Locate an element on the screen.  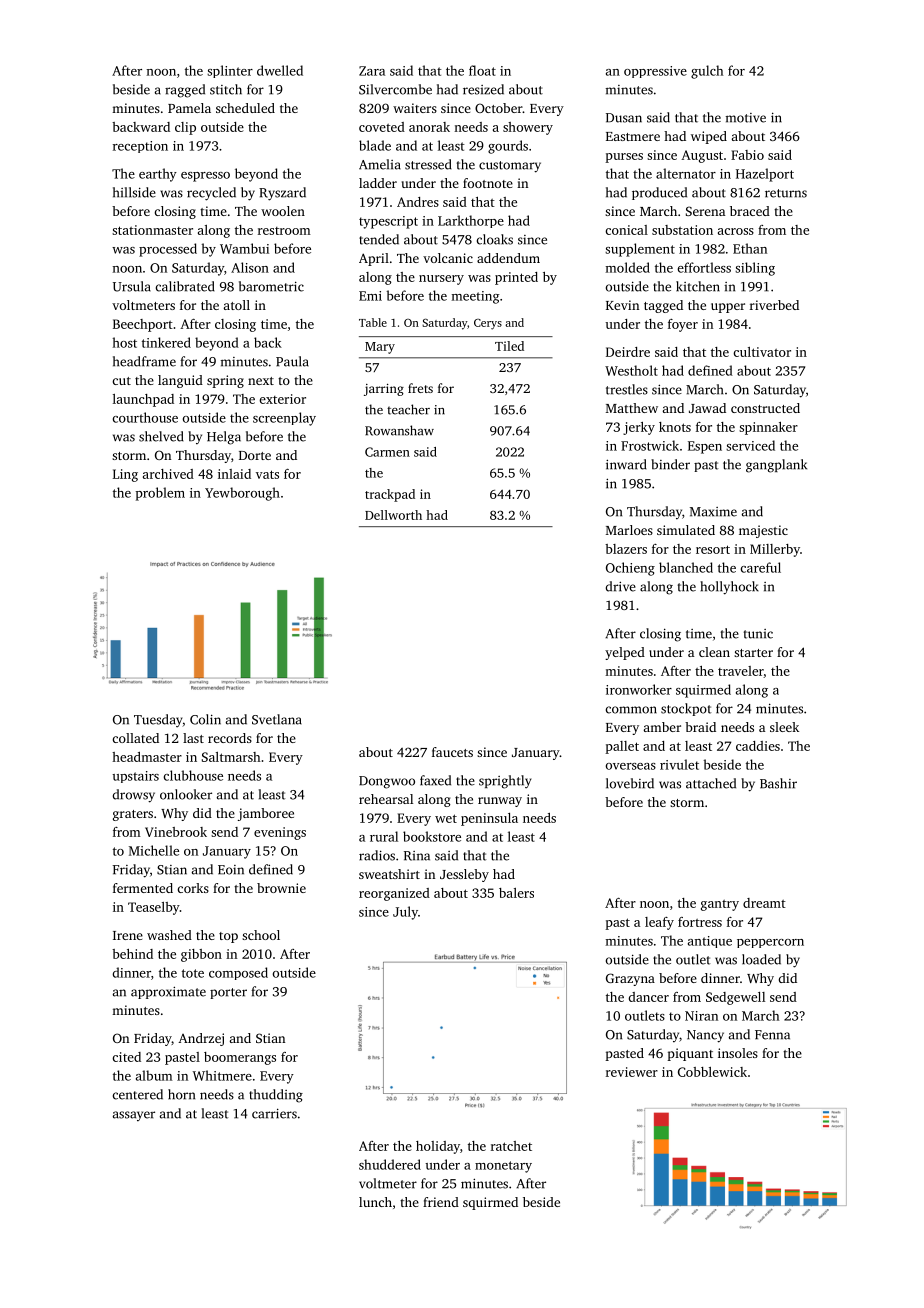
vats is located at coordinates (267, 474).
